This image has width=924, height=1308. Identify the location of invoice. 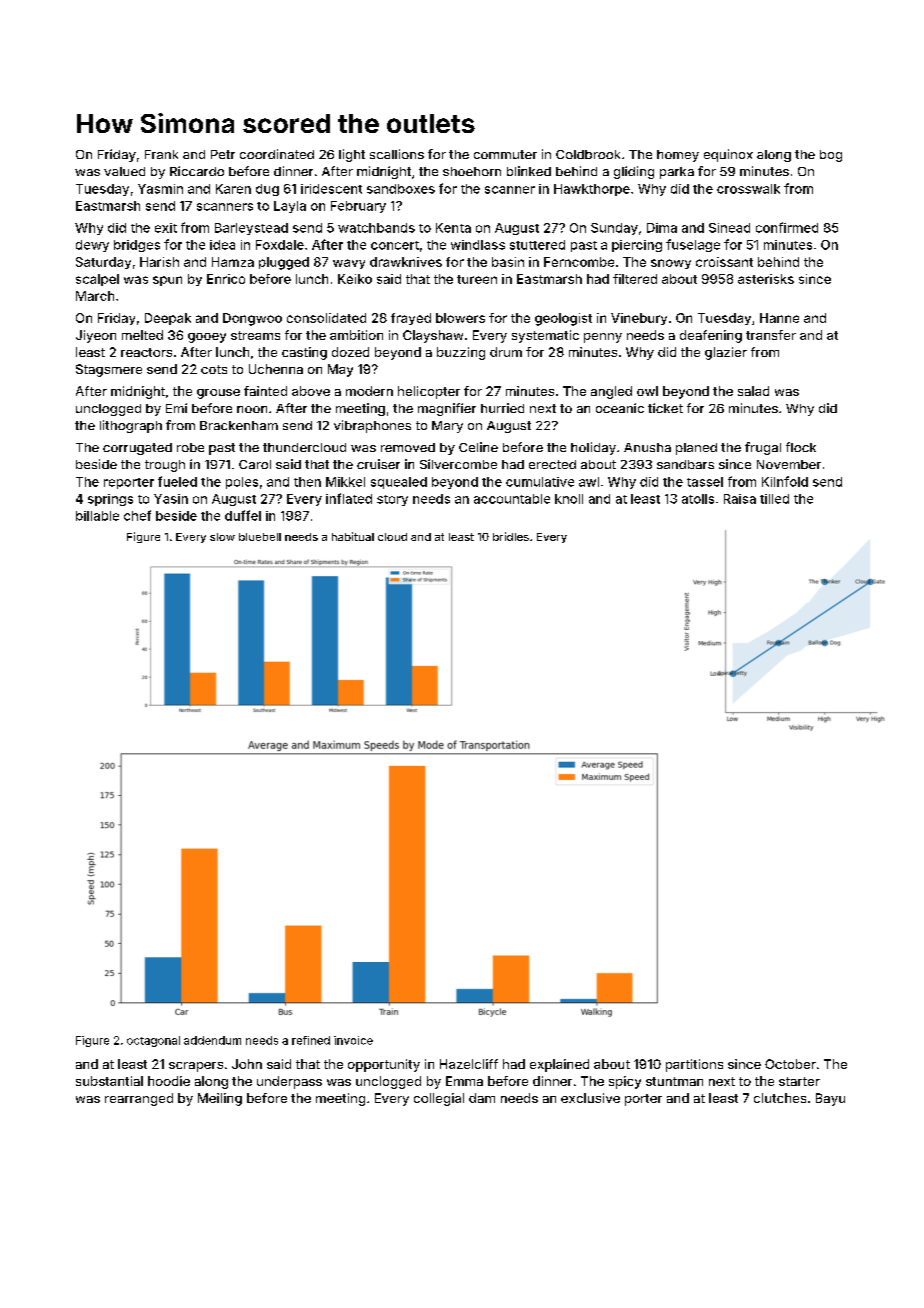
(353, 1040).
